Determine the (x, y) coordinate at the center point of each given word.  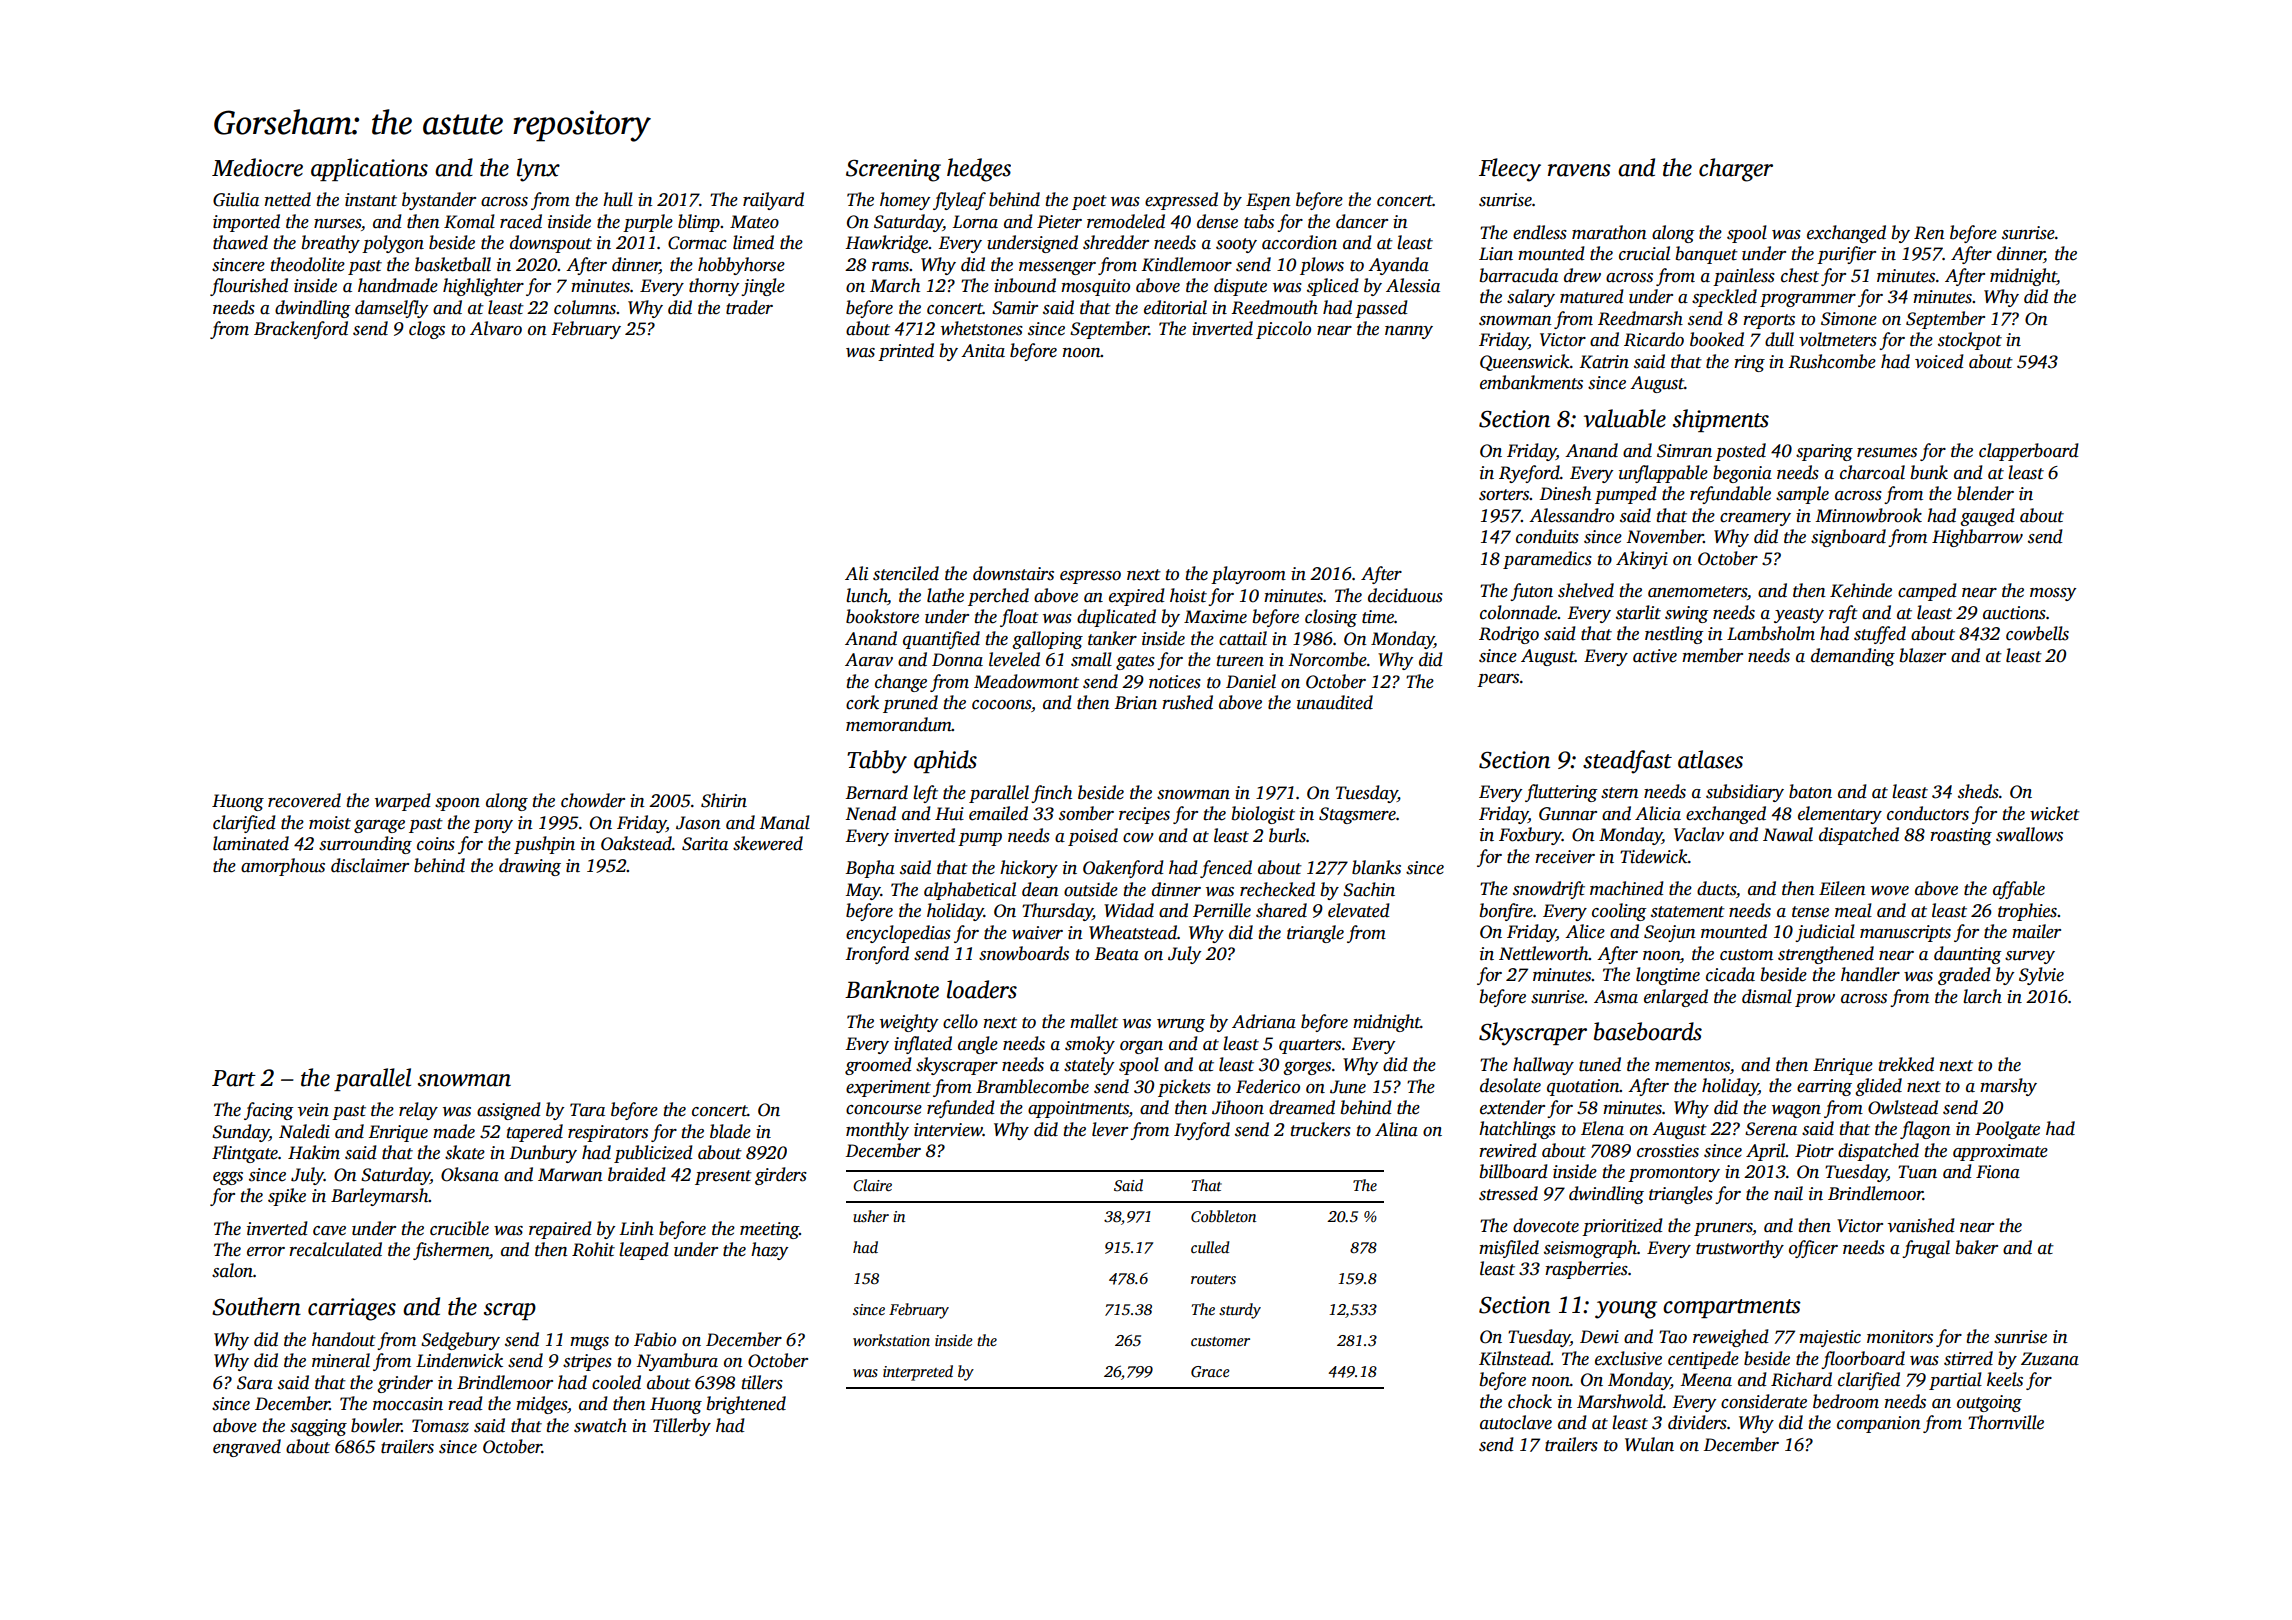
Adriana (1264, 1021)
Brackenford (301, 330)
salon (232, 1270)
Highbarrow (1977, 538)
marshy (2008, 1087)
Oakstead (636, 843)
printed (906, 352)
